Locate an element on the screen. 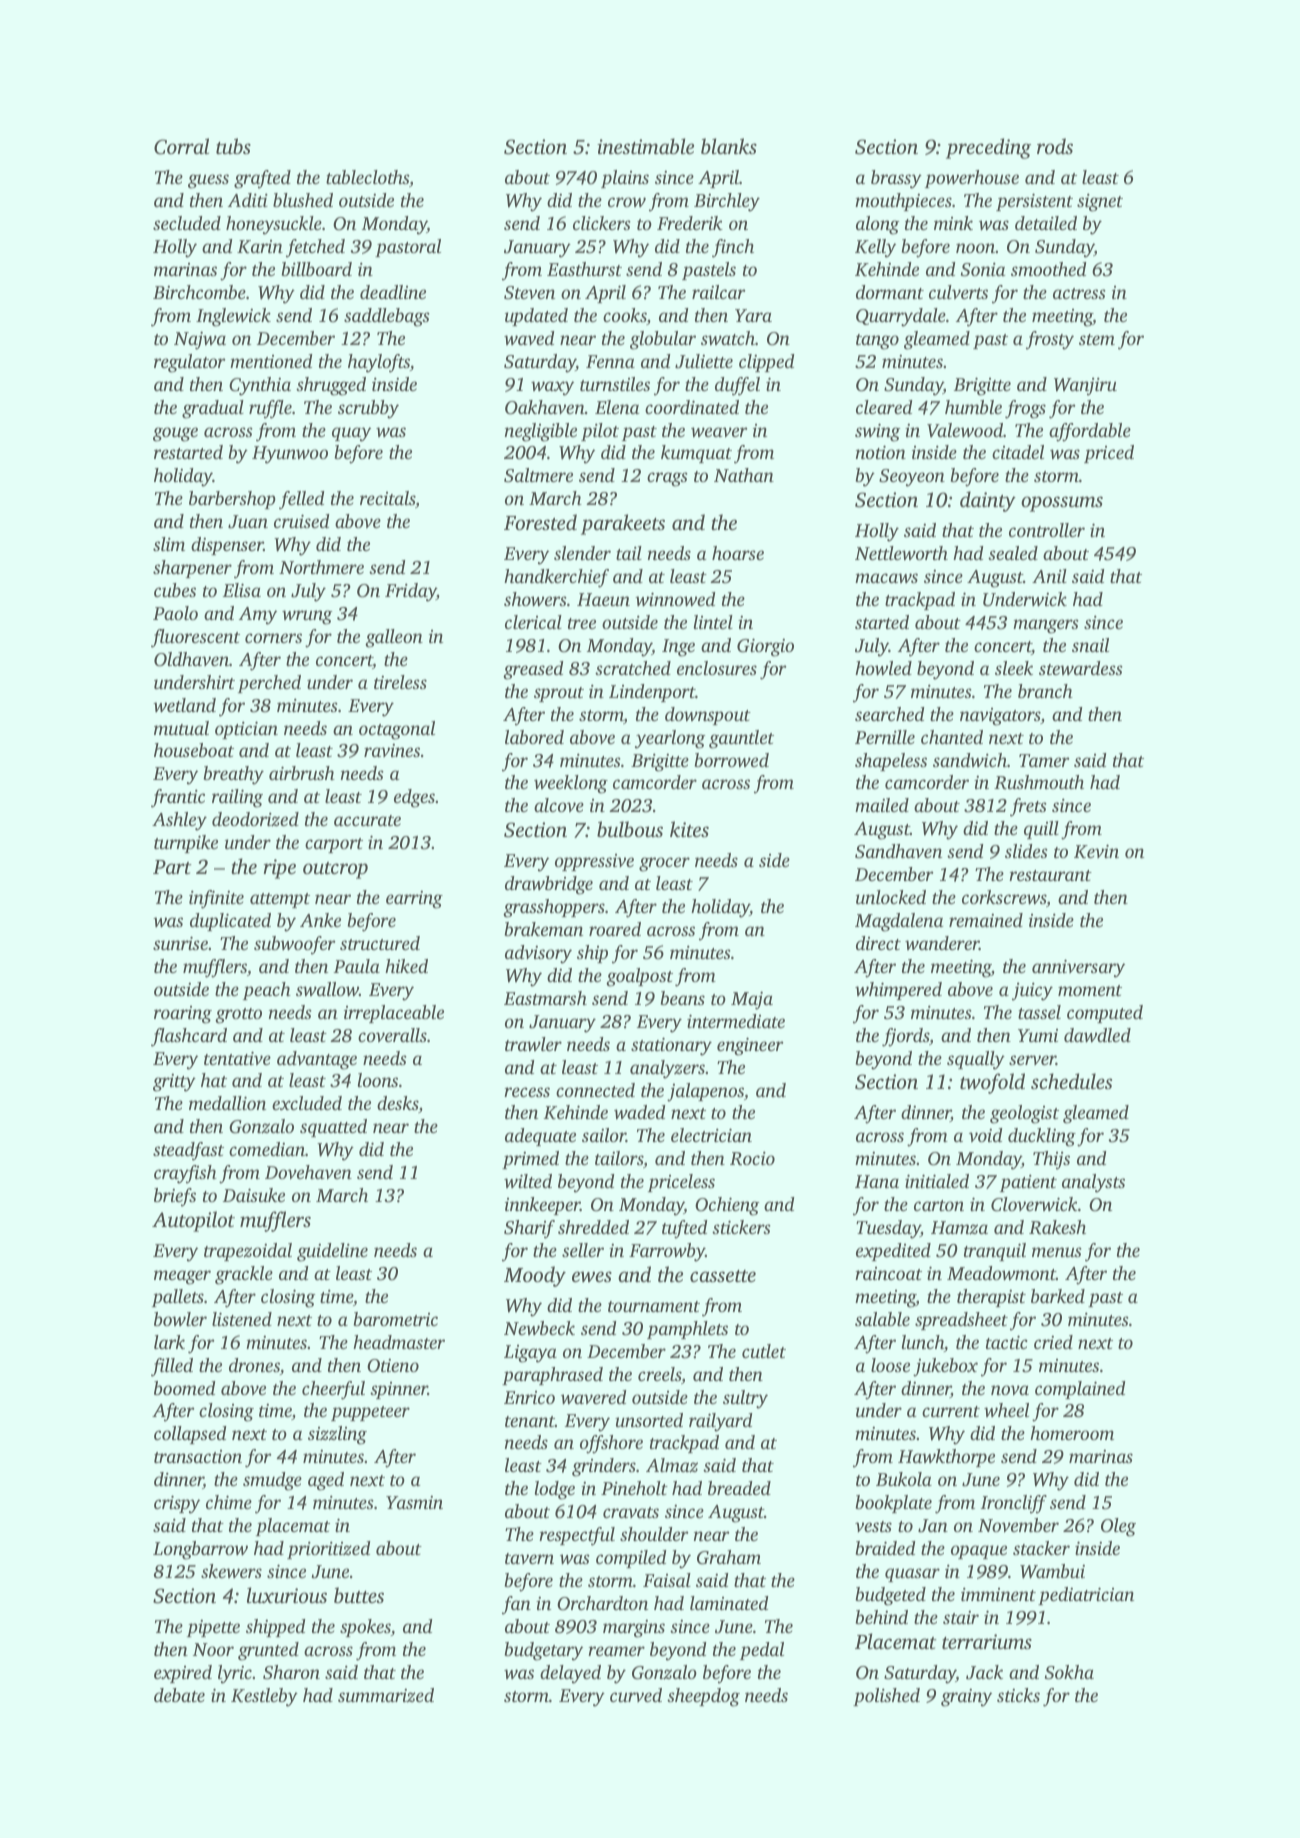  Eastmarsh is located at coordinates (545, 998).
